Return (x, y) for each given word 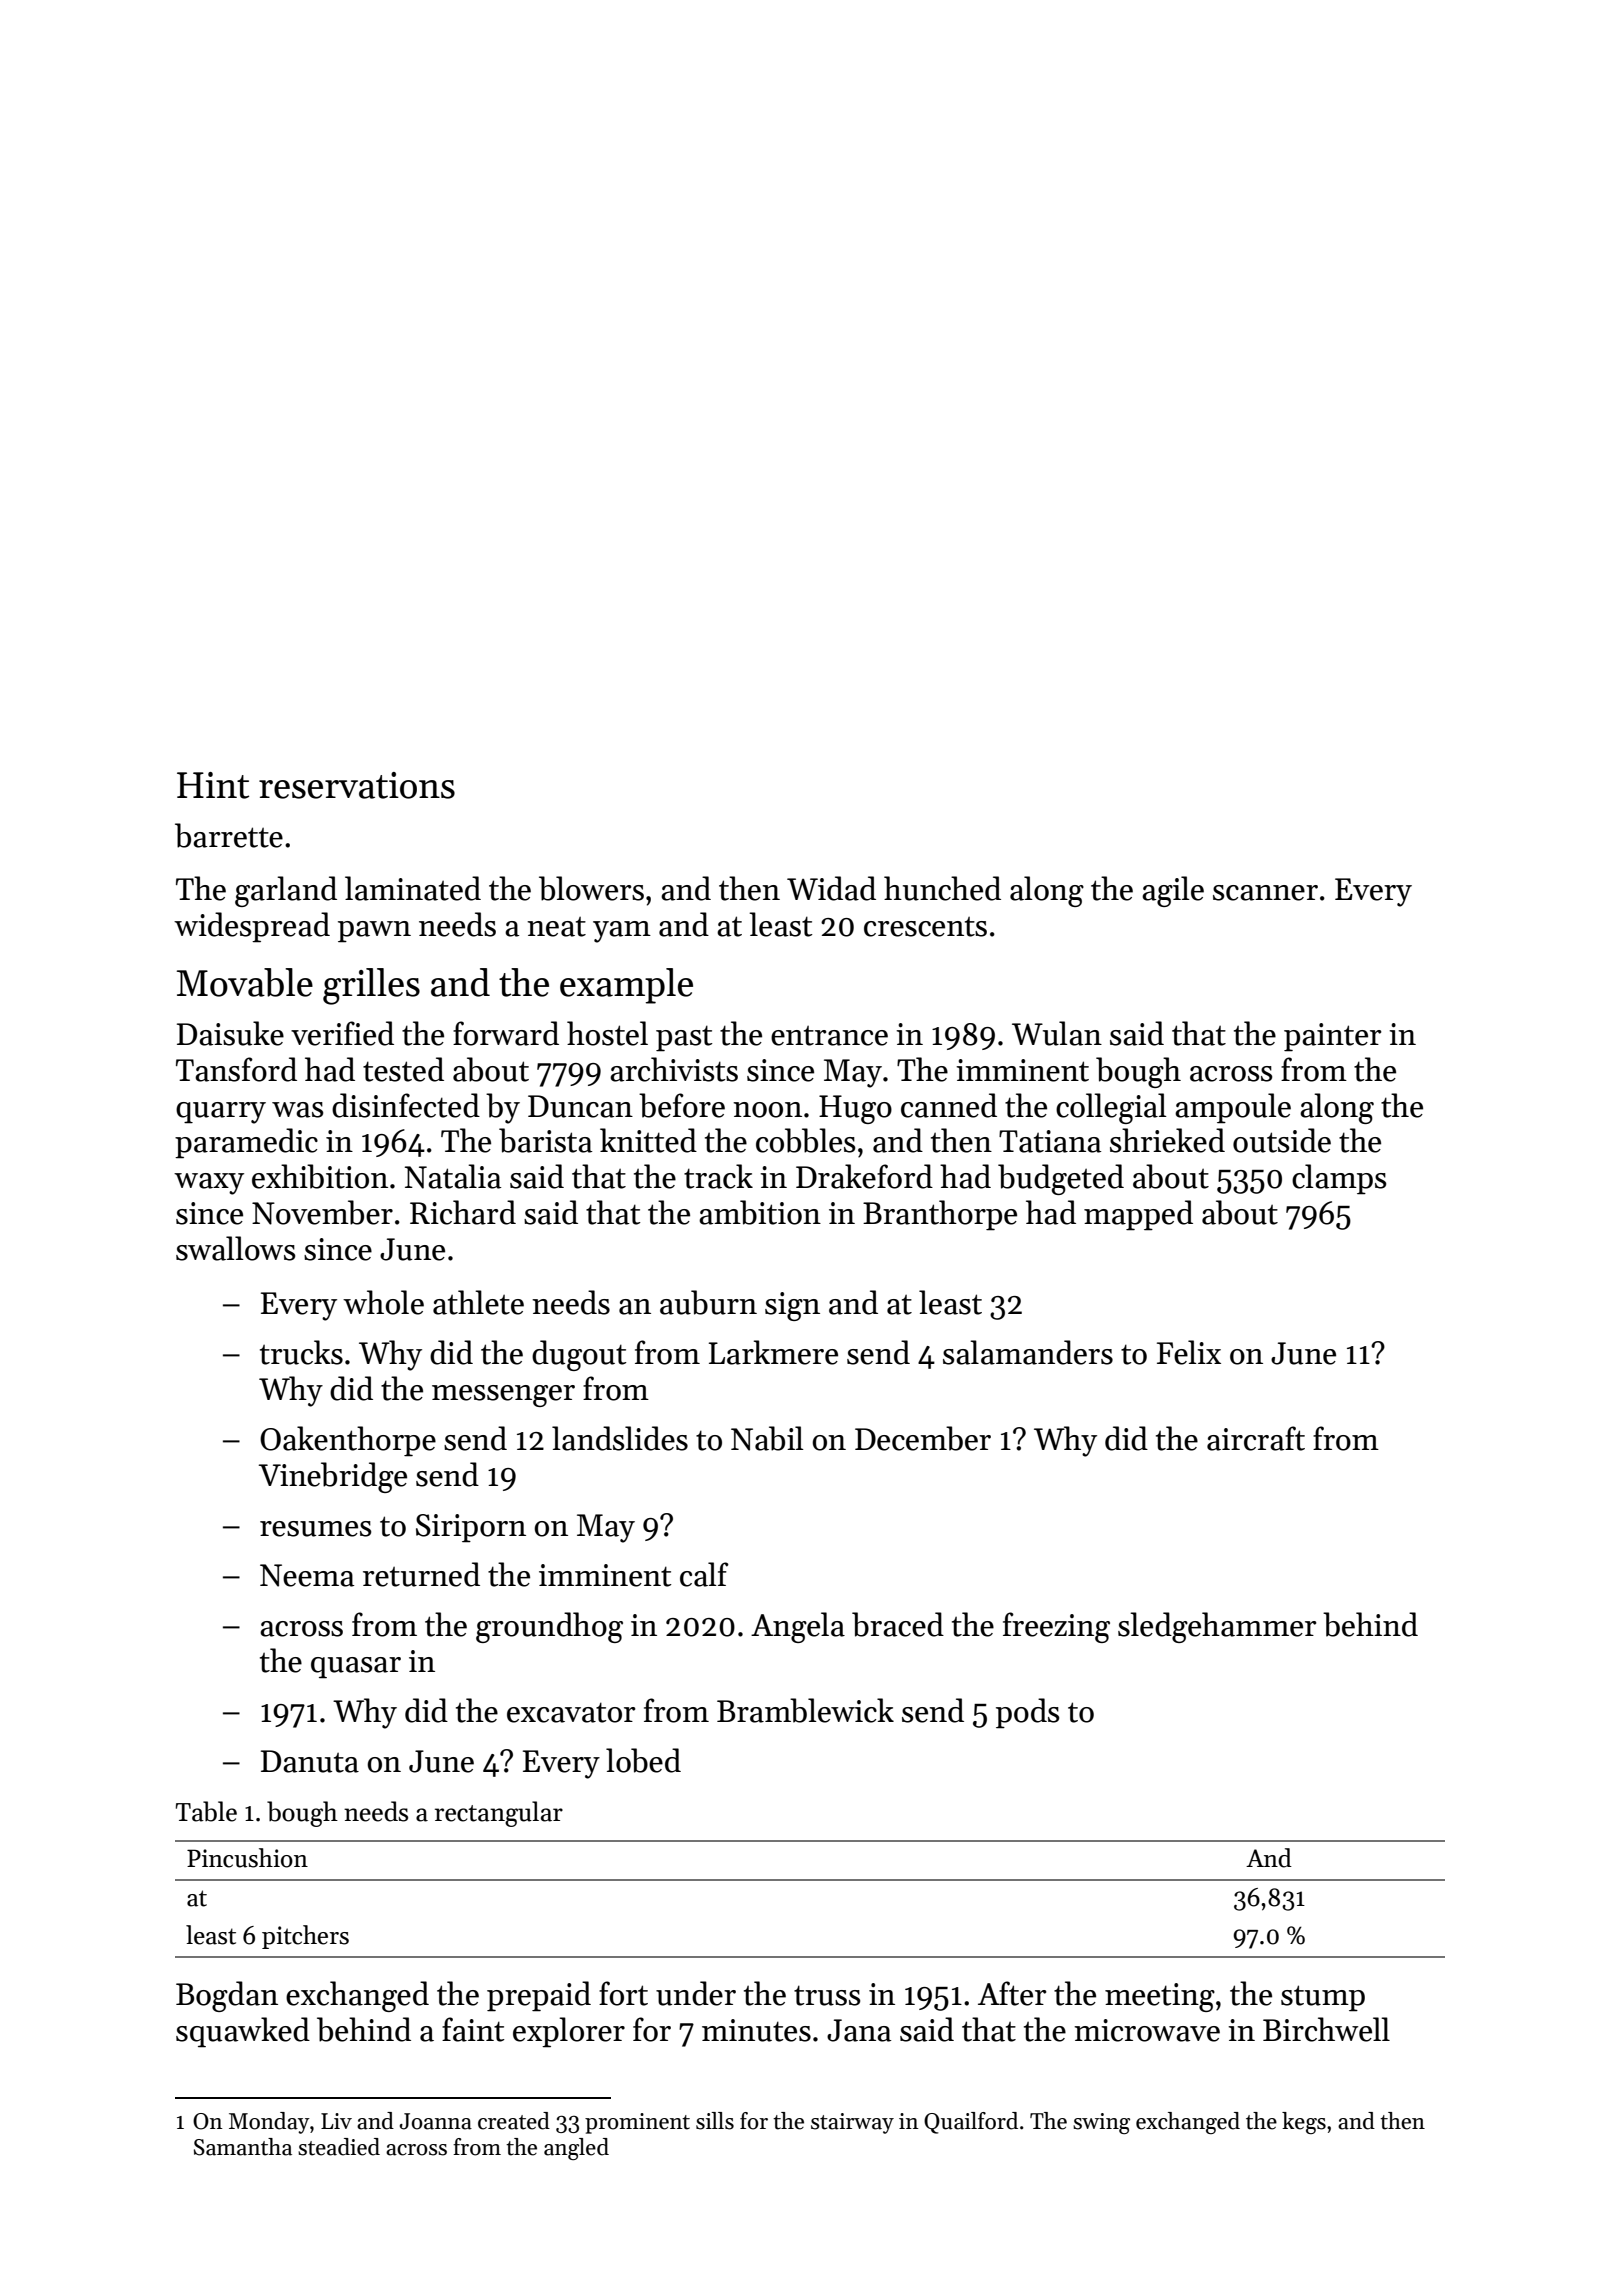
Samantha (243, 2147)
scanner (1265, 893)
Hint (213, 785)
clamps (1339, 1179)
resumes (315, 1529)
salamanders (1028, 1352)
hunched (942, 888)
